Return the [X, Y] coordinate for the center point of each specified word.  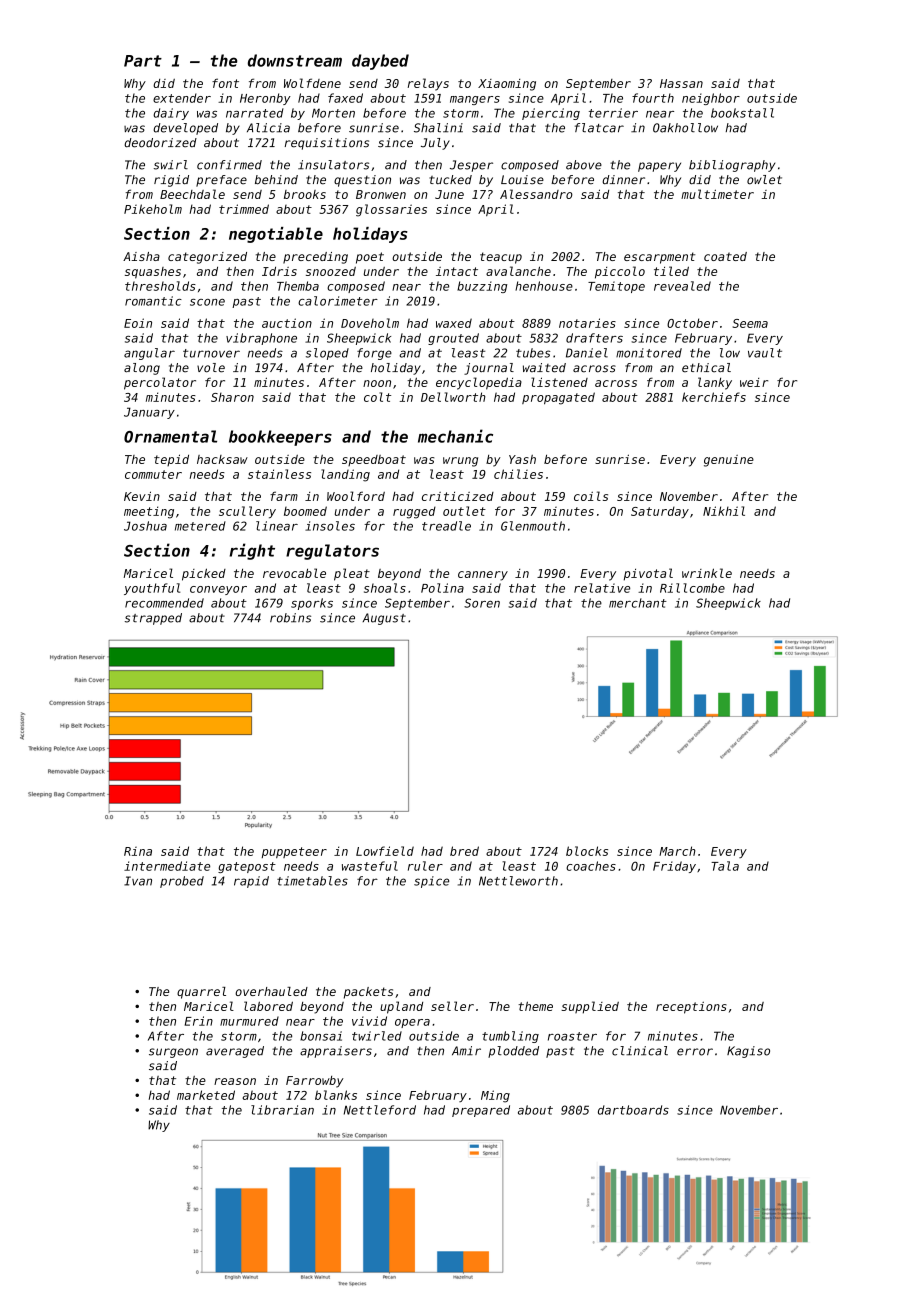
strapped [153, 619]
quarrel [201, 993]
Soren [482, 603]
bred [464, 851]
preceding [315, 258]
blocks [587, 851]
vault [765, 353]
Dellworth [453, 397]
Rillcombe [692, 588]
